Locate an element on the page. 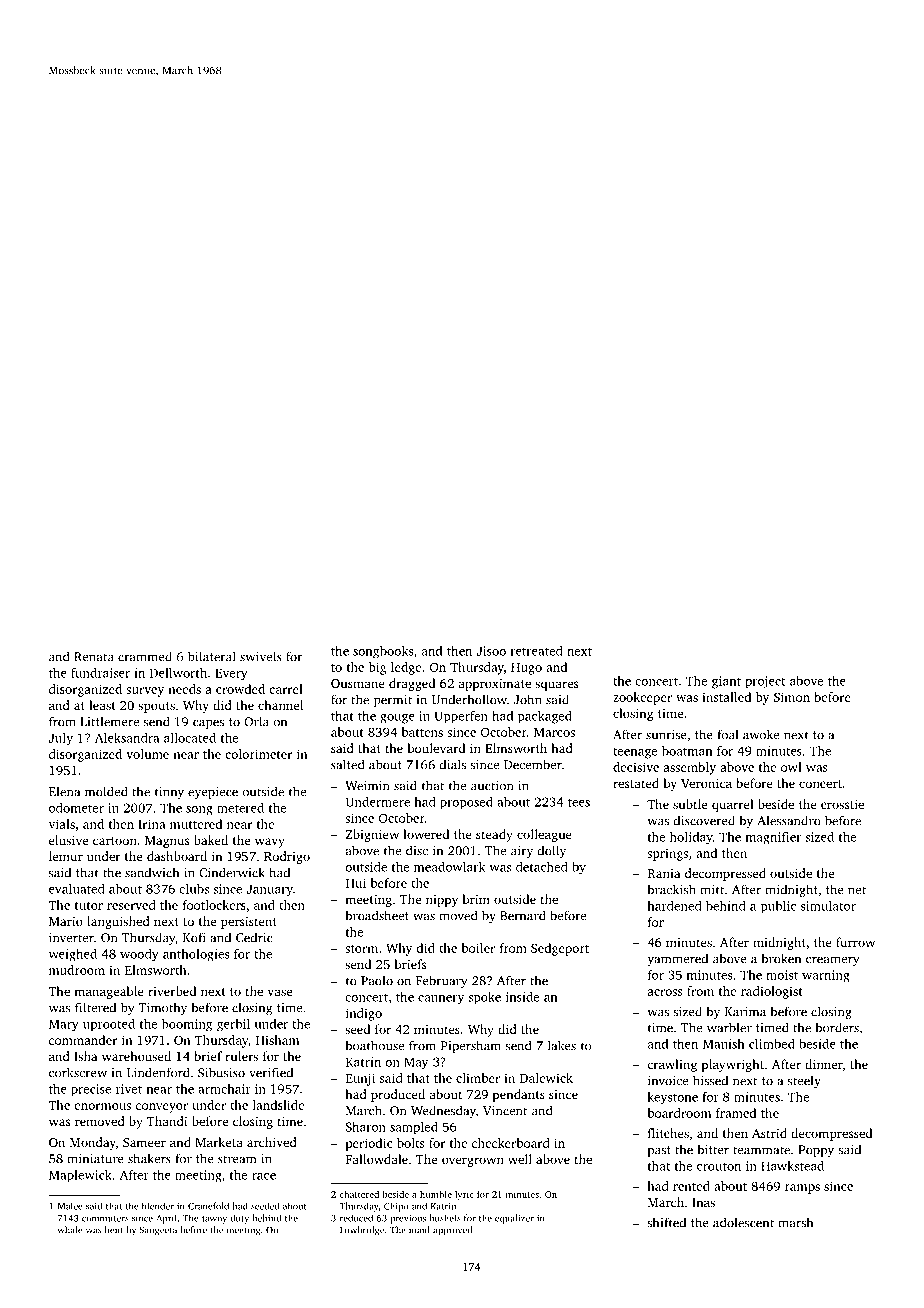  warehoused is located at coordinates (136, 1056).
